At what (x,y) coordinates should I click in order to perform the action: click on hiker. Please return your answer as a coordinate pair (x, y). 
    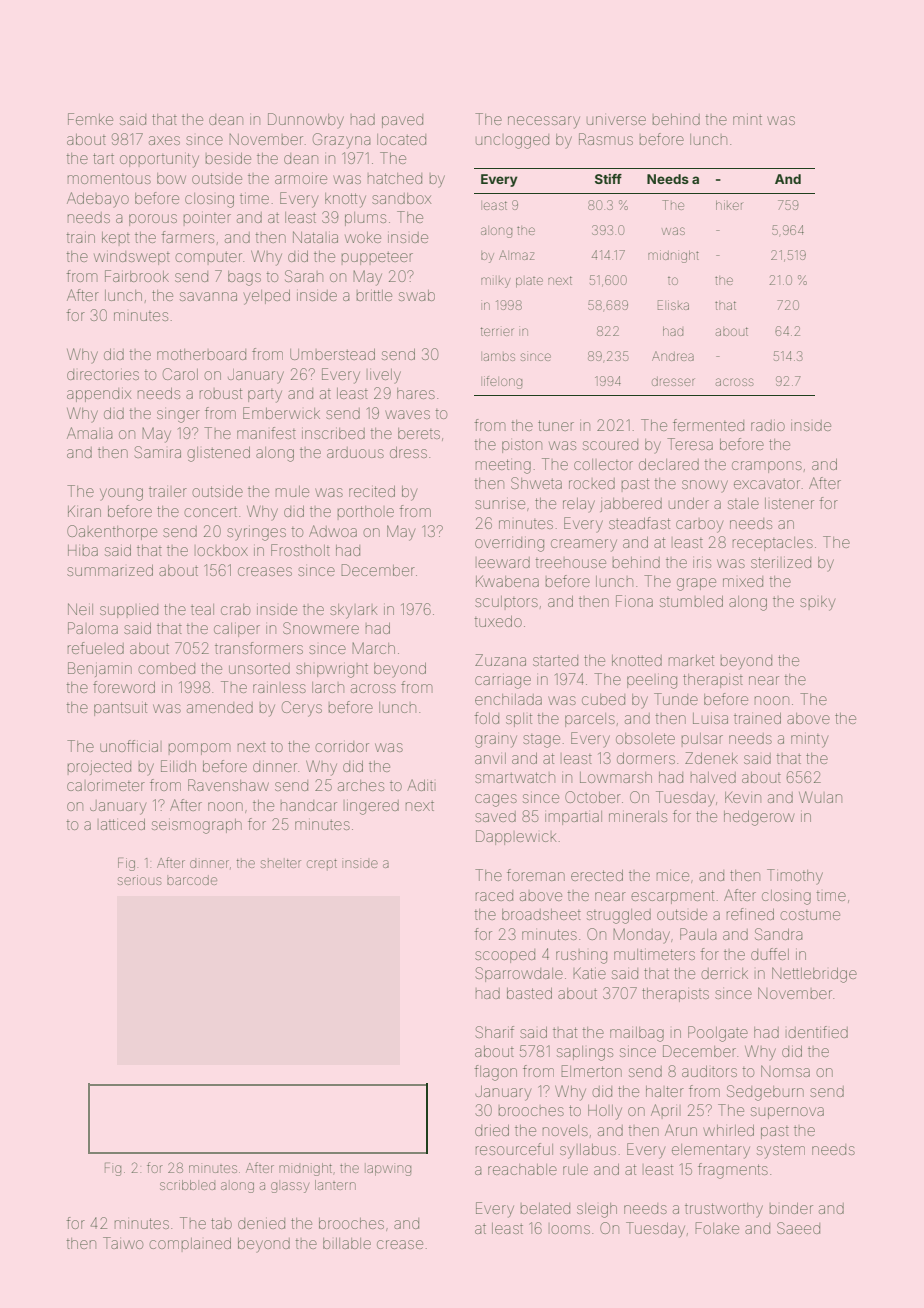
    Looking at the image, I should click on (729, 205).
